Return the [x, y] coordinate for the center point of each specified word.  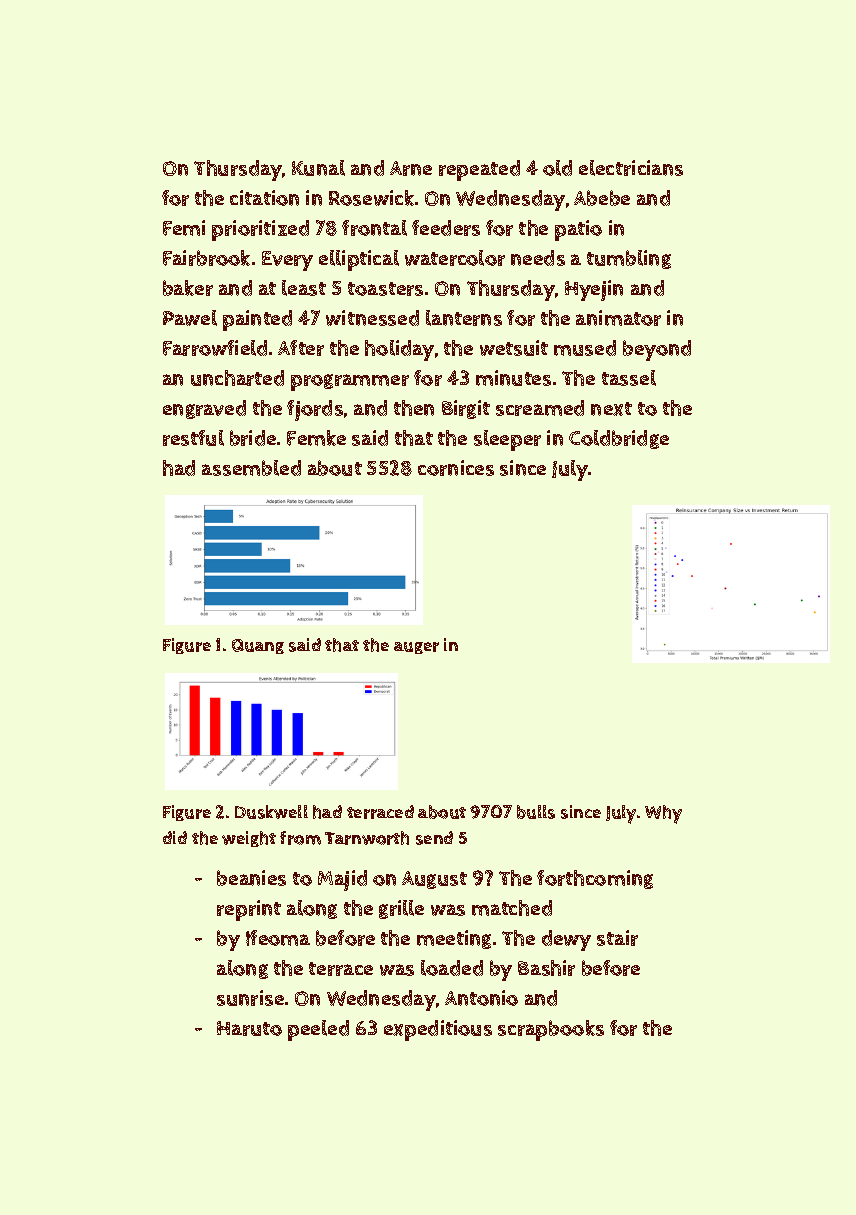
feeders [446, 228]
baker [188, 288]
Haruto [249, 1028]
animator [618, 318]
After [301, 348]
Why [663, 814]
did [175, 837]
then [414, 408]
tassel [629, 378]
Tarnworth [367, 838]
